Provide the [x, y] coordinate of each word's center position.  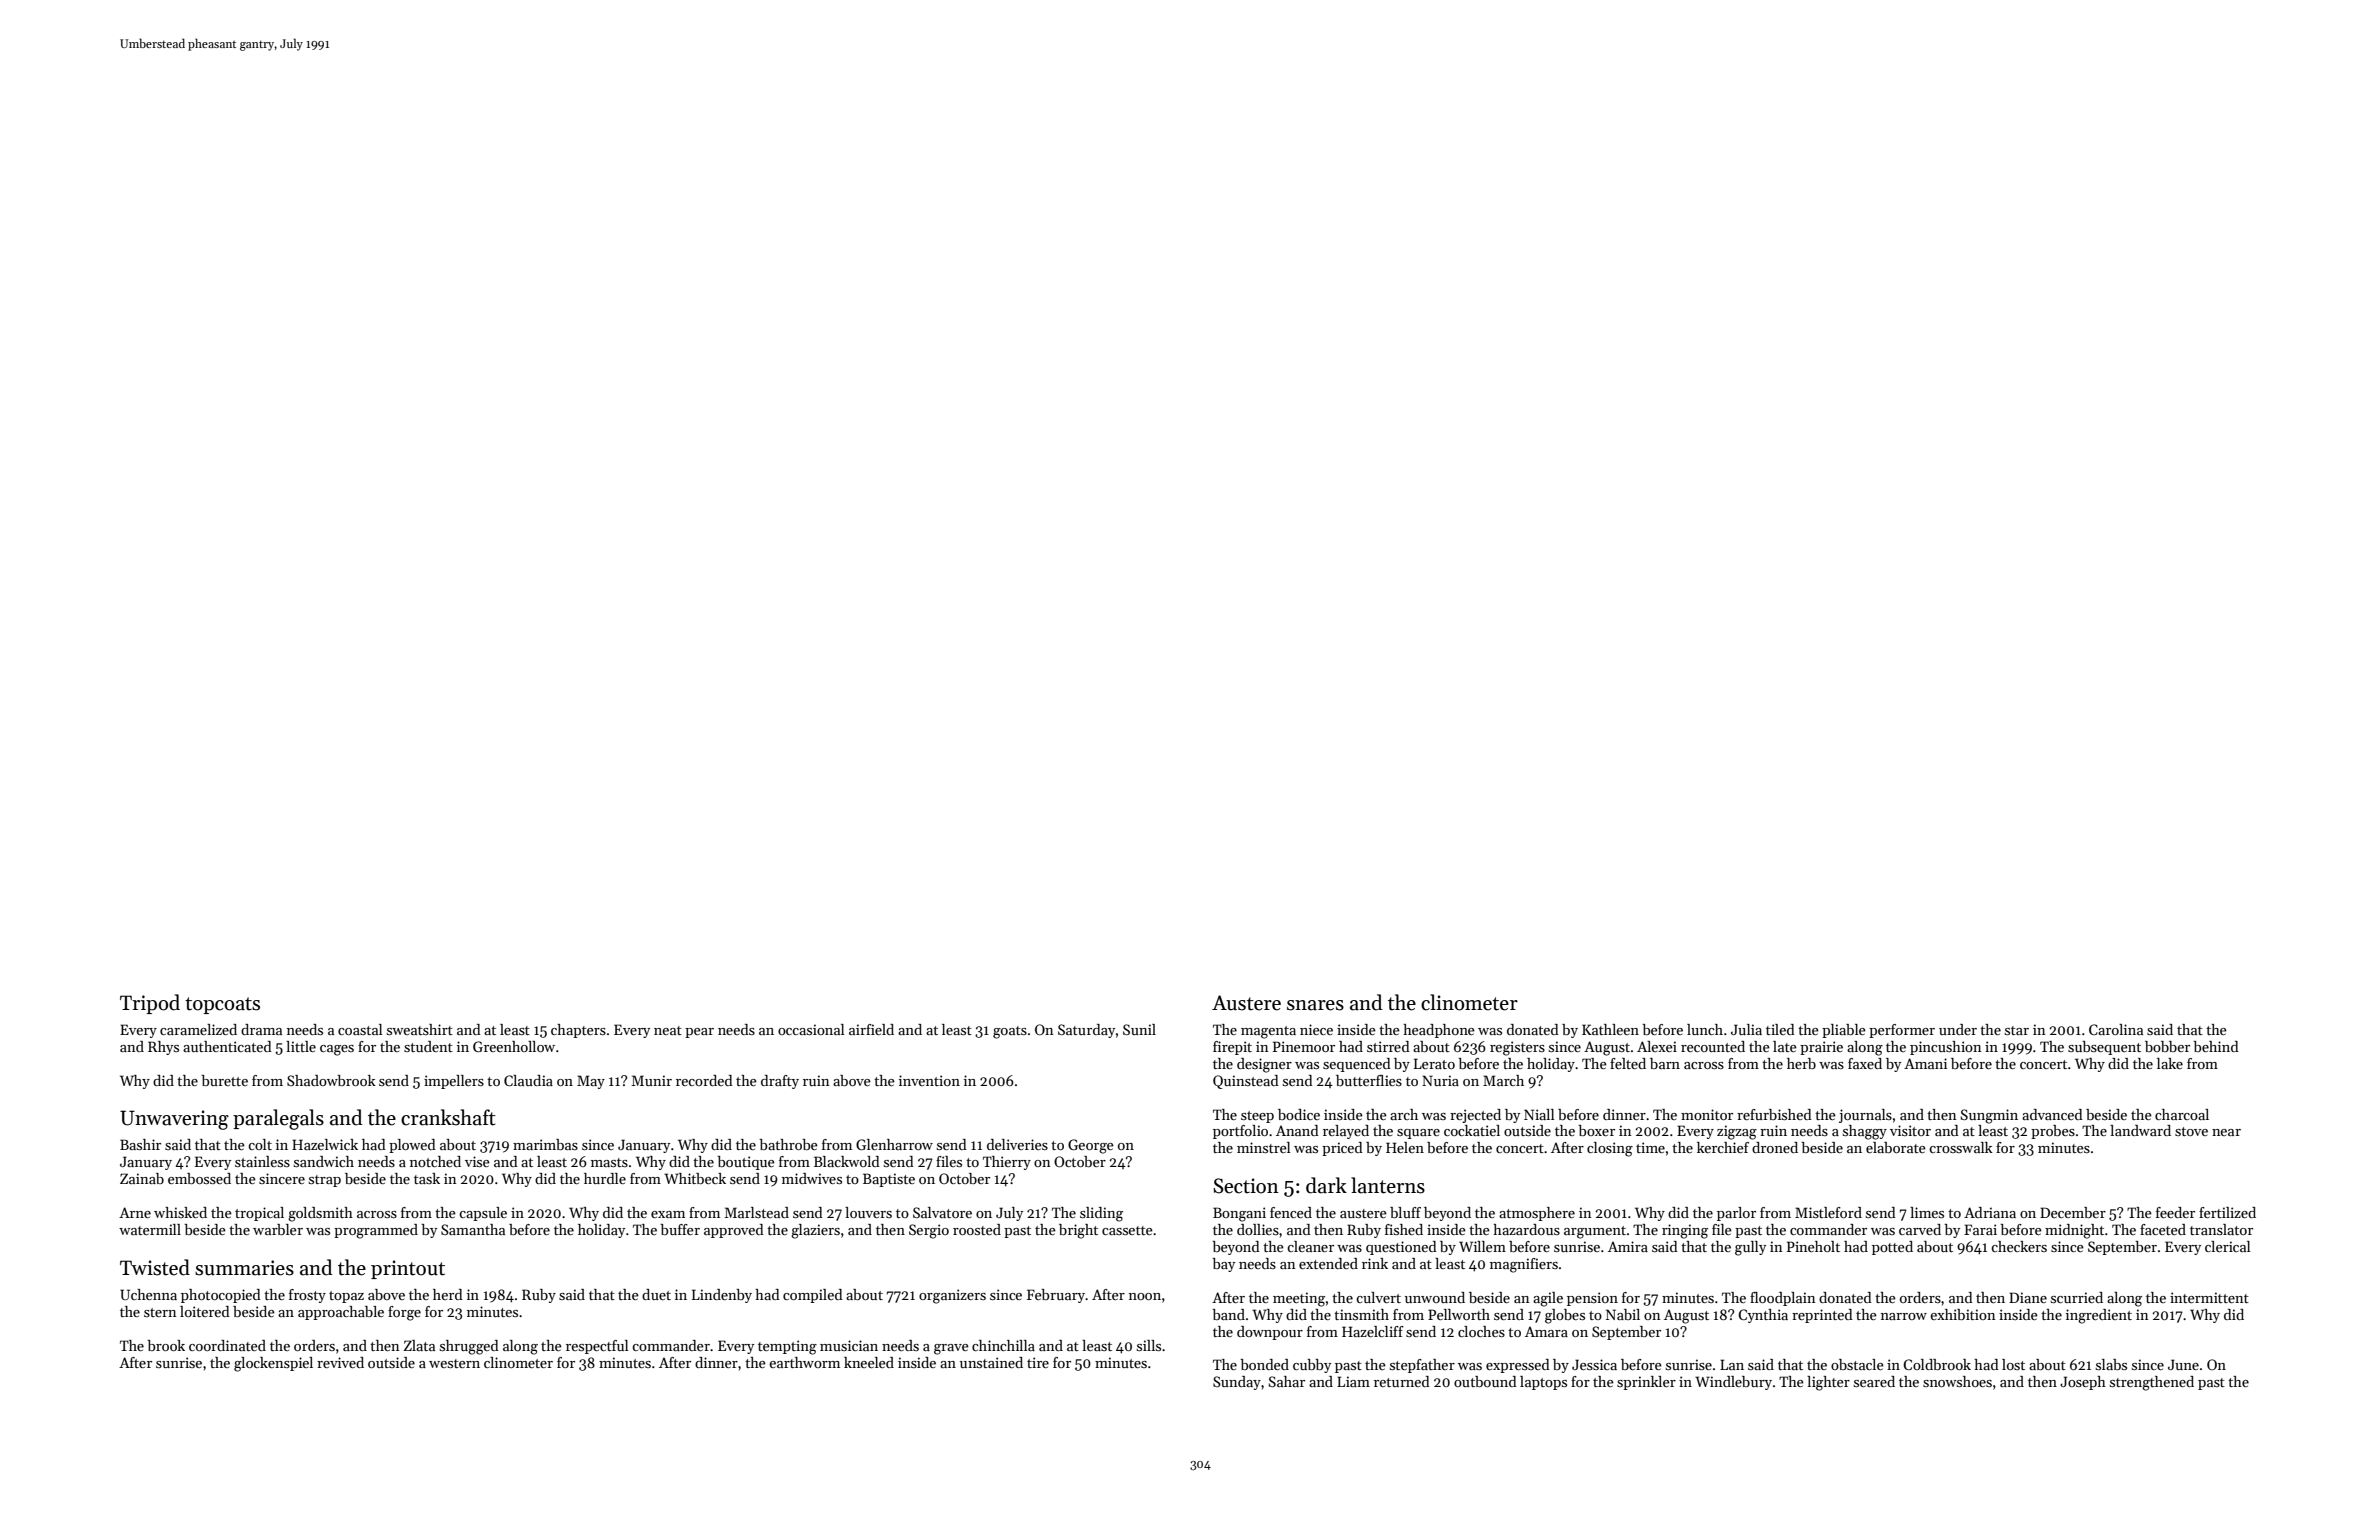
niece [1316, 1029]
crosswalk [1961, 1147]
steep [1257, 1117]
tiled [1780, 1029]
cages [337, 1050]
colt [260, 1144]
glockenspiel [273, 1364]
